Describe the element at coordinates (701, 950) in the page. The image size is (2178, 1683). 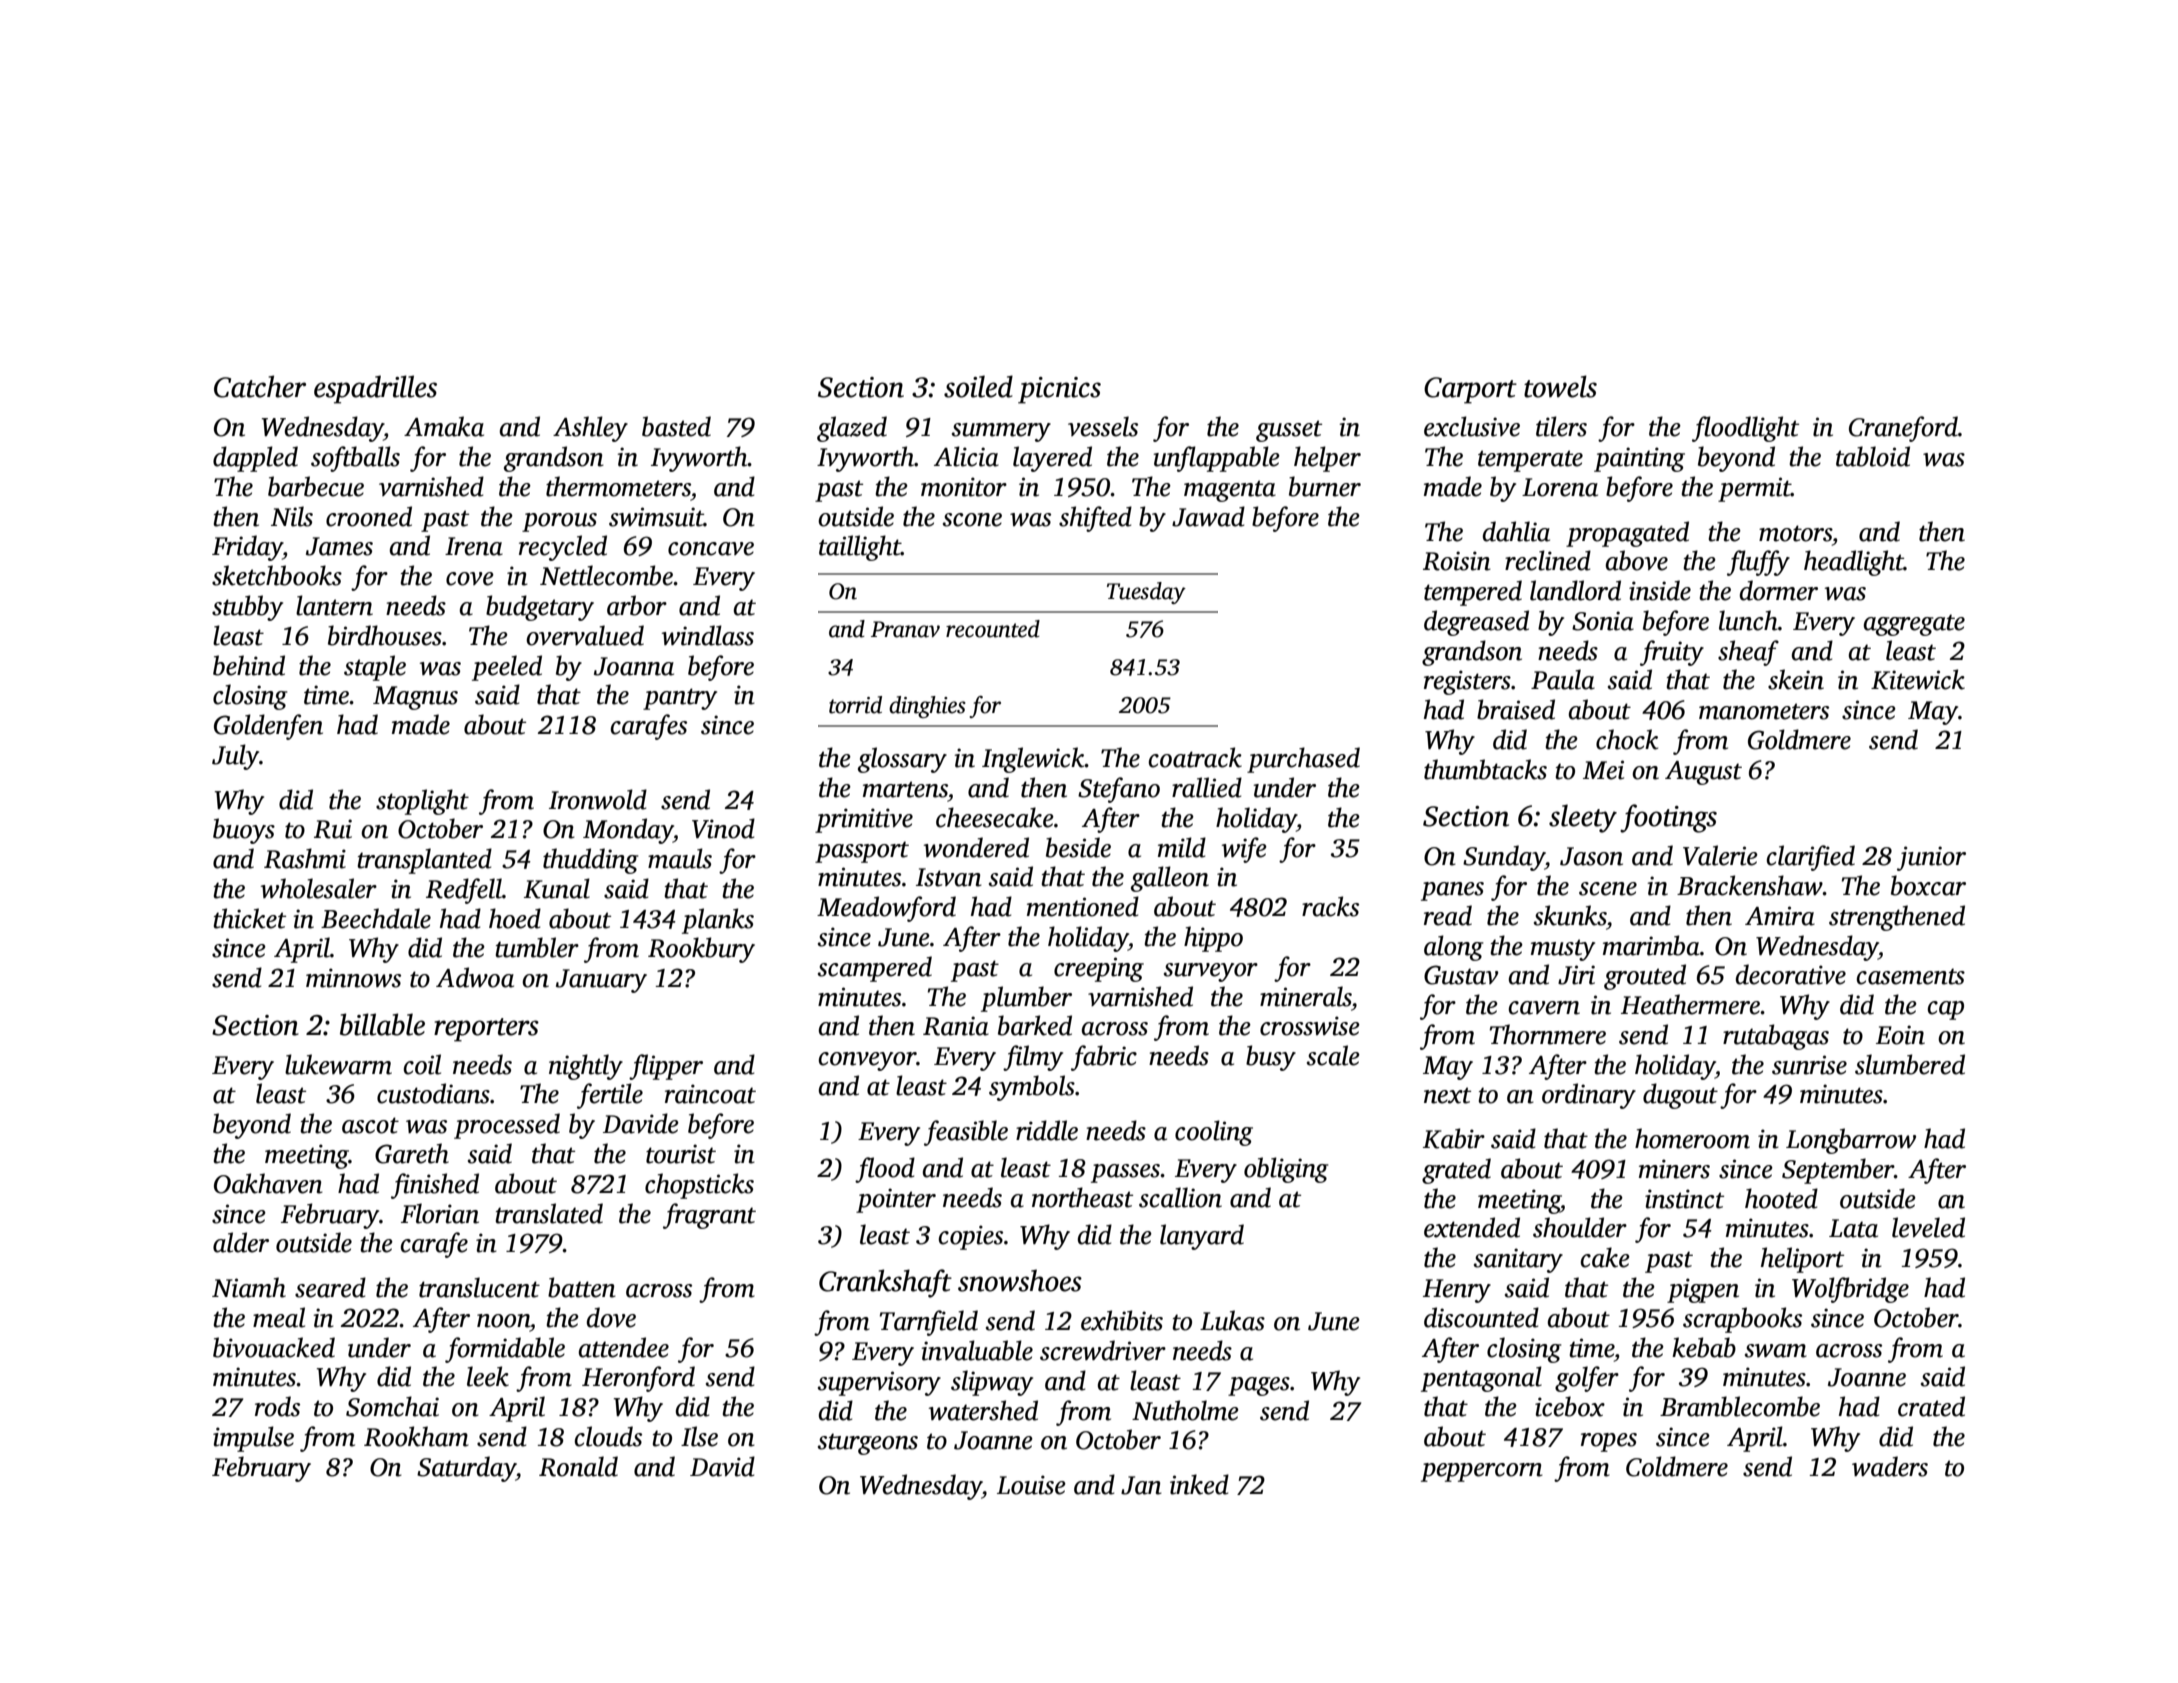
I see `Rookbury` at that location.
